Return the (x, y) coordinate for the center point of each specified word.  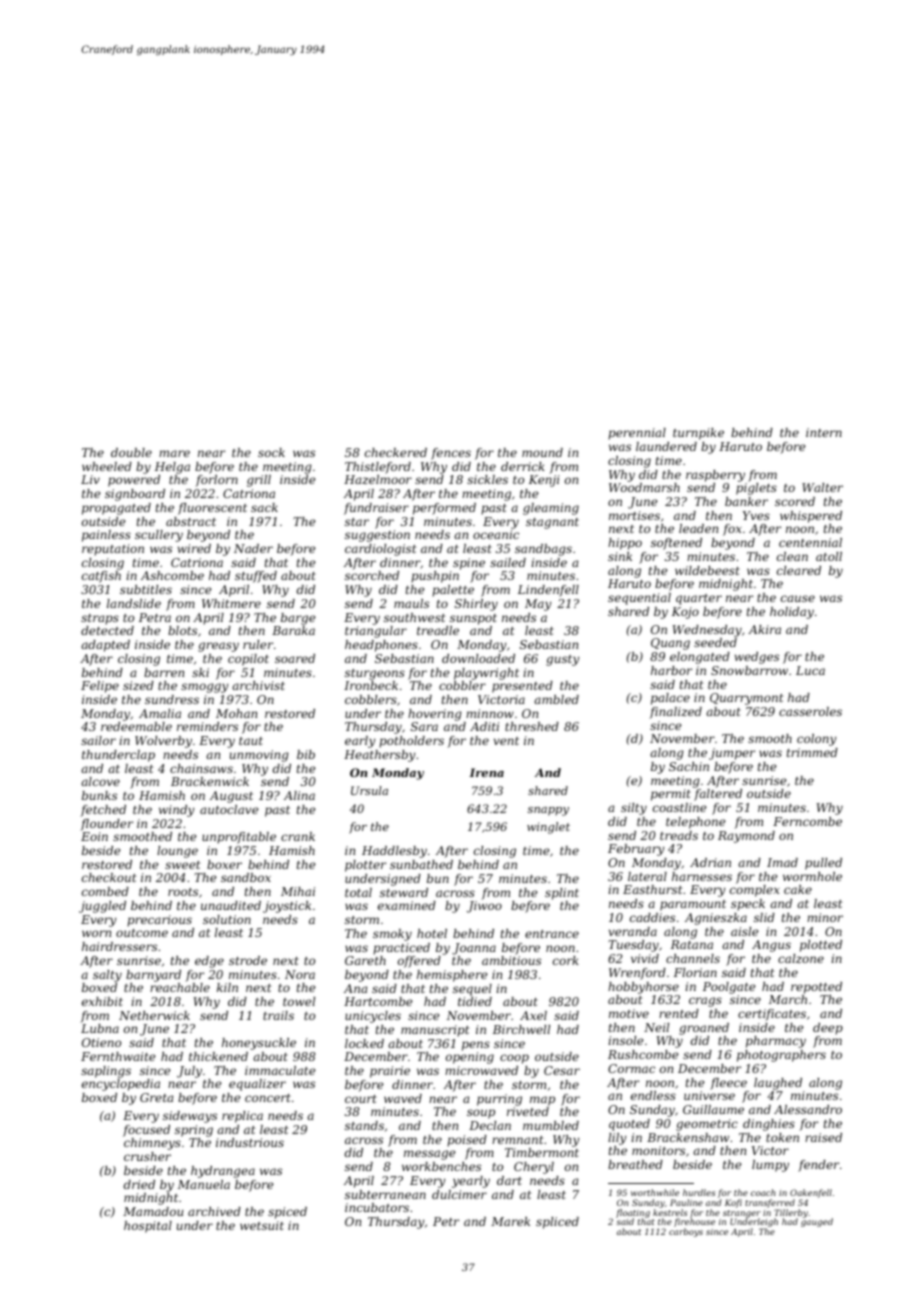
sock (271, 452)
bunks (99, 795)
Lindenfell (548, 591)
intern (824, 432)
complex (754, 891)
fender (818, 1166)
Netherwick (154, 1015)
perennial (637, 434)
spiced (287, 1213)
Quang (670, 644)
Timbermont (542, 1152)
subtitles (146, 589)
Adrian (710, 862)
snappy (548, 811)
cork (566, 960)
